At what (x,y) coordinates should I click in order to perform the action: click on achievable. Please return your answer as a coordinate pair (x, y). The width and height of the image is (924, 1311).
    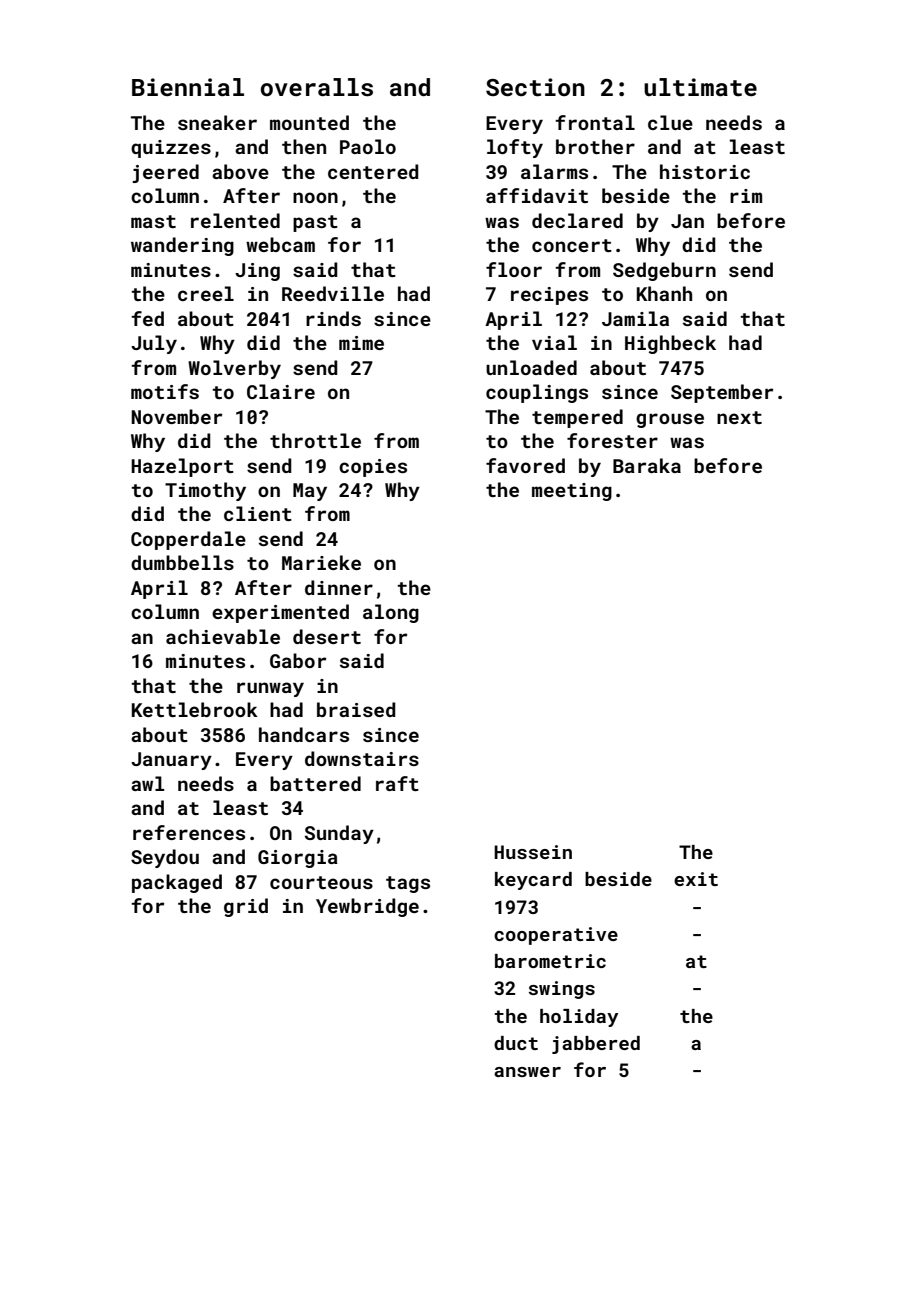
    Looking at the image, I should click on (223, 636).
